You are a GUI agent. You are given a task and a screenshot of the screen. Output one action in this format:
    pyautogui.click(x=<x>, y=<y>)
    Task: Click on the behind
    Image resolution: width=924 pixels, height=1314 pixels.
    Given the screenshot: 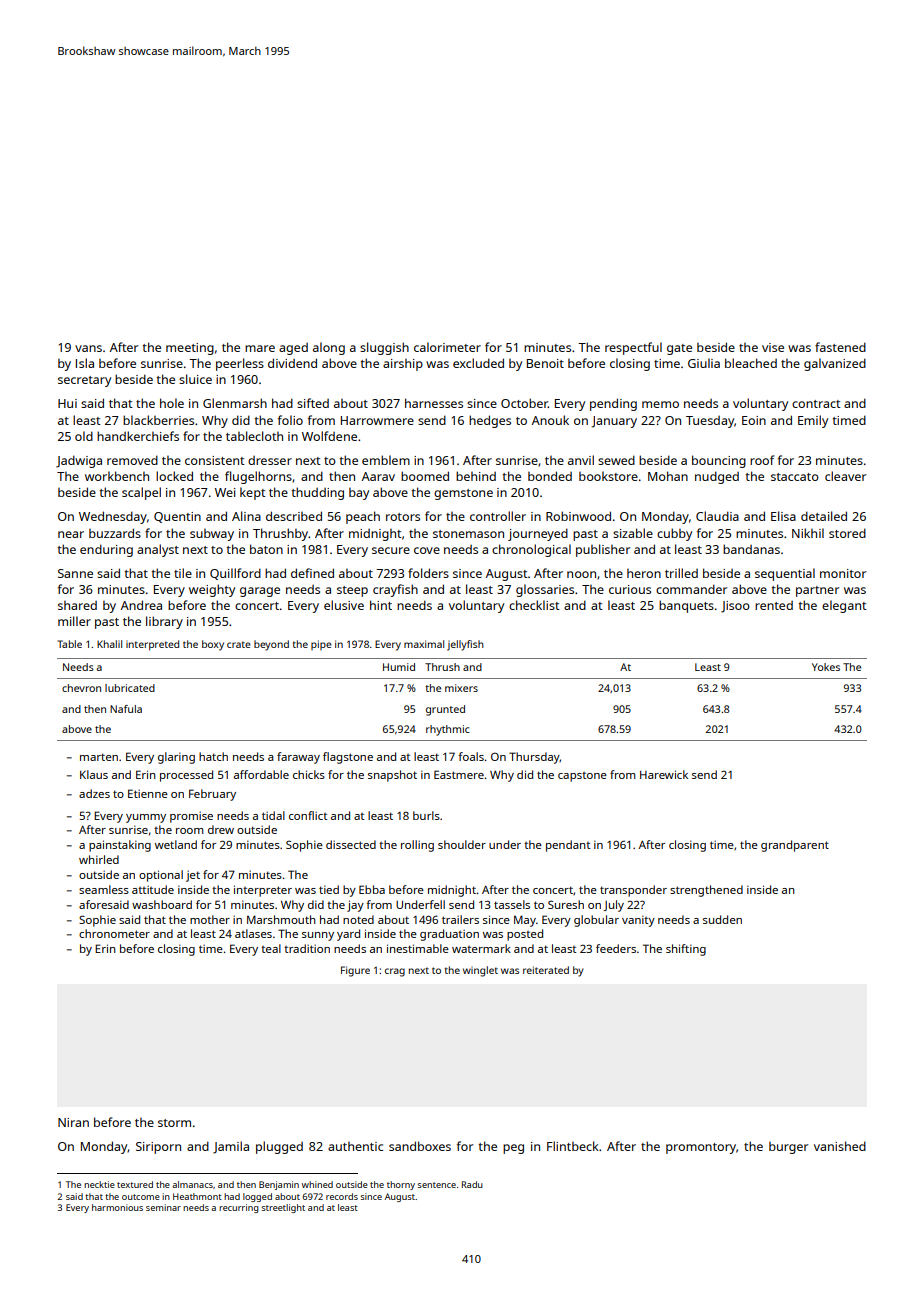 What is the action you would take?
    pyautogui.click(x=476, y=476)
